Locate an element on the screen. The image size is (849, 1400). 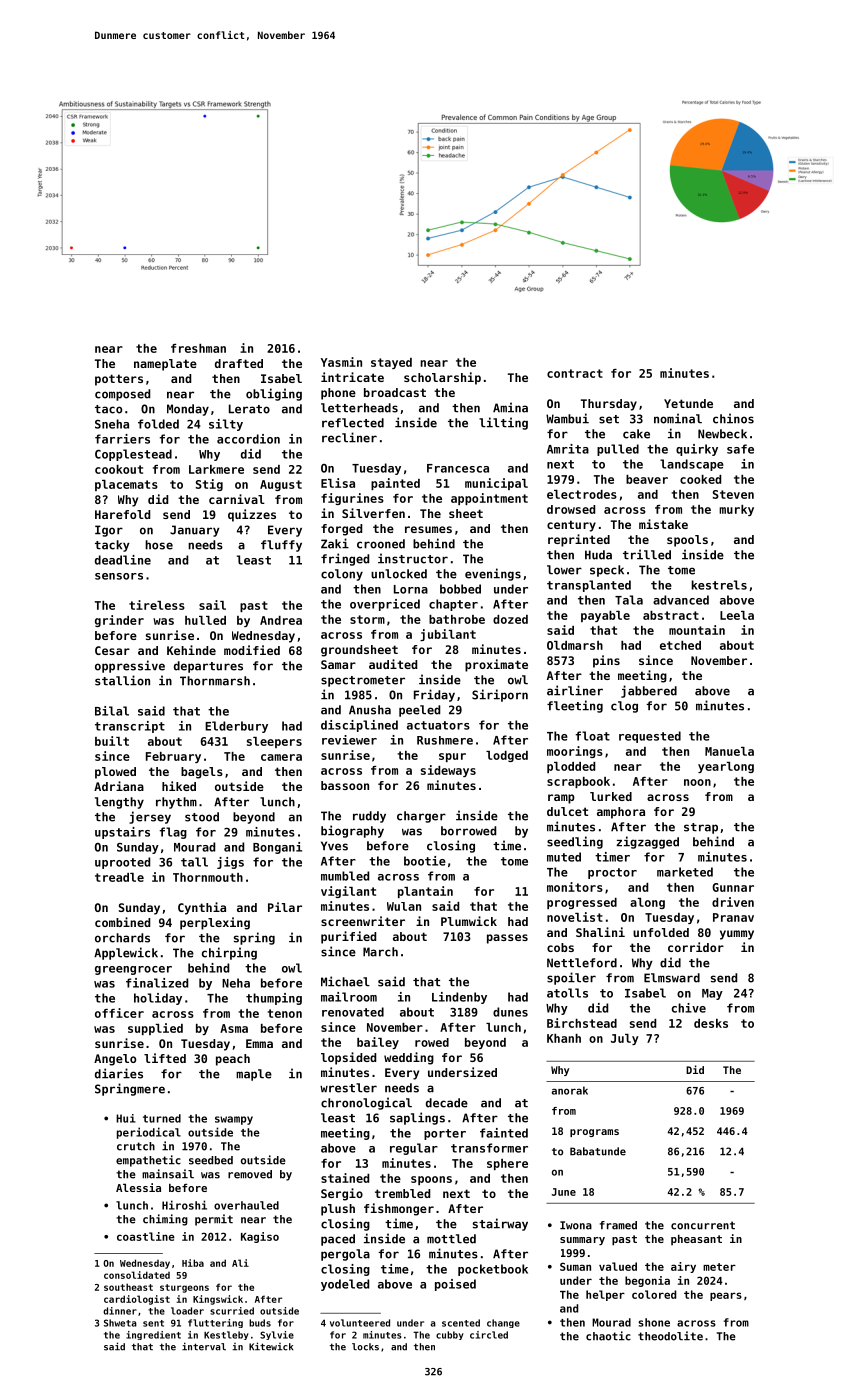
colony is located at coordinates (342, 575).
